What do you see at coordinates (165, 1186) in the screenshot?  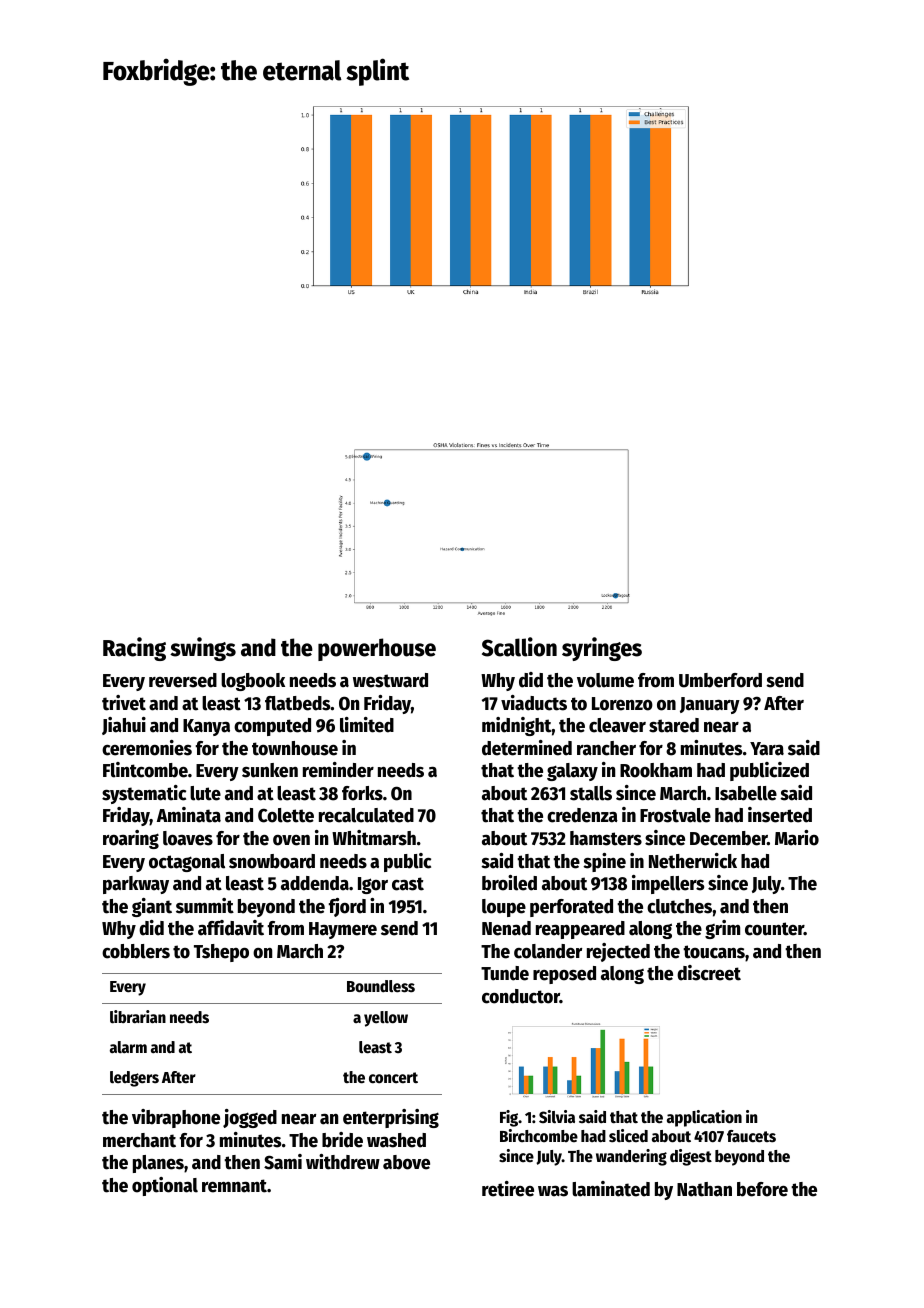 I see `optional` at bounding box center [165, 1186].
